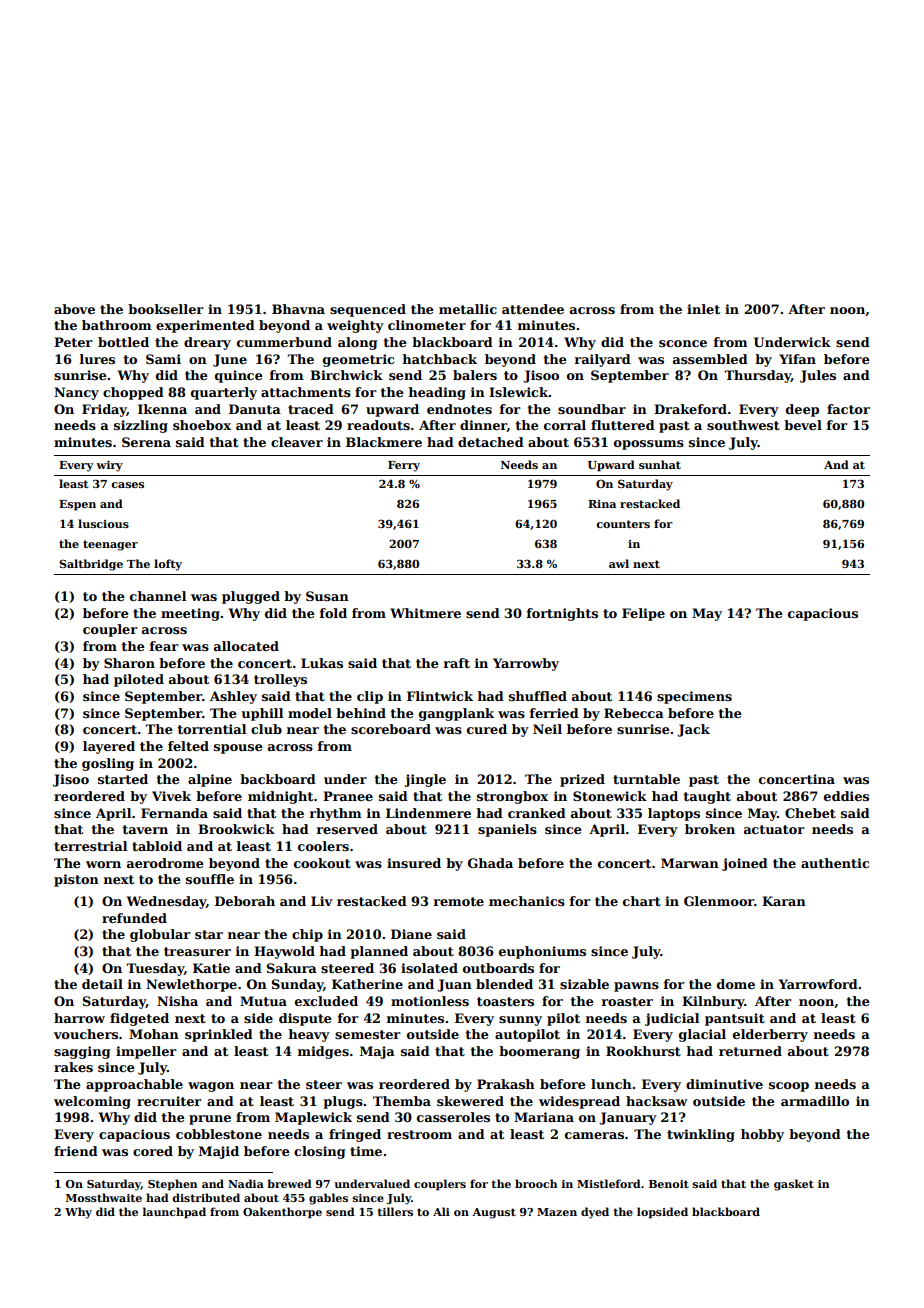  Describe the element at coordinates (168, 565) in the screenshot. I see `lofty` at that location.
